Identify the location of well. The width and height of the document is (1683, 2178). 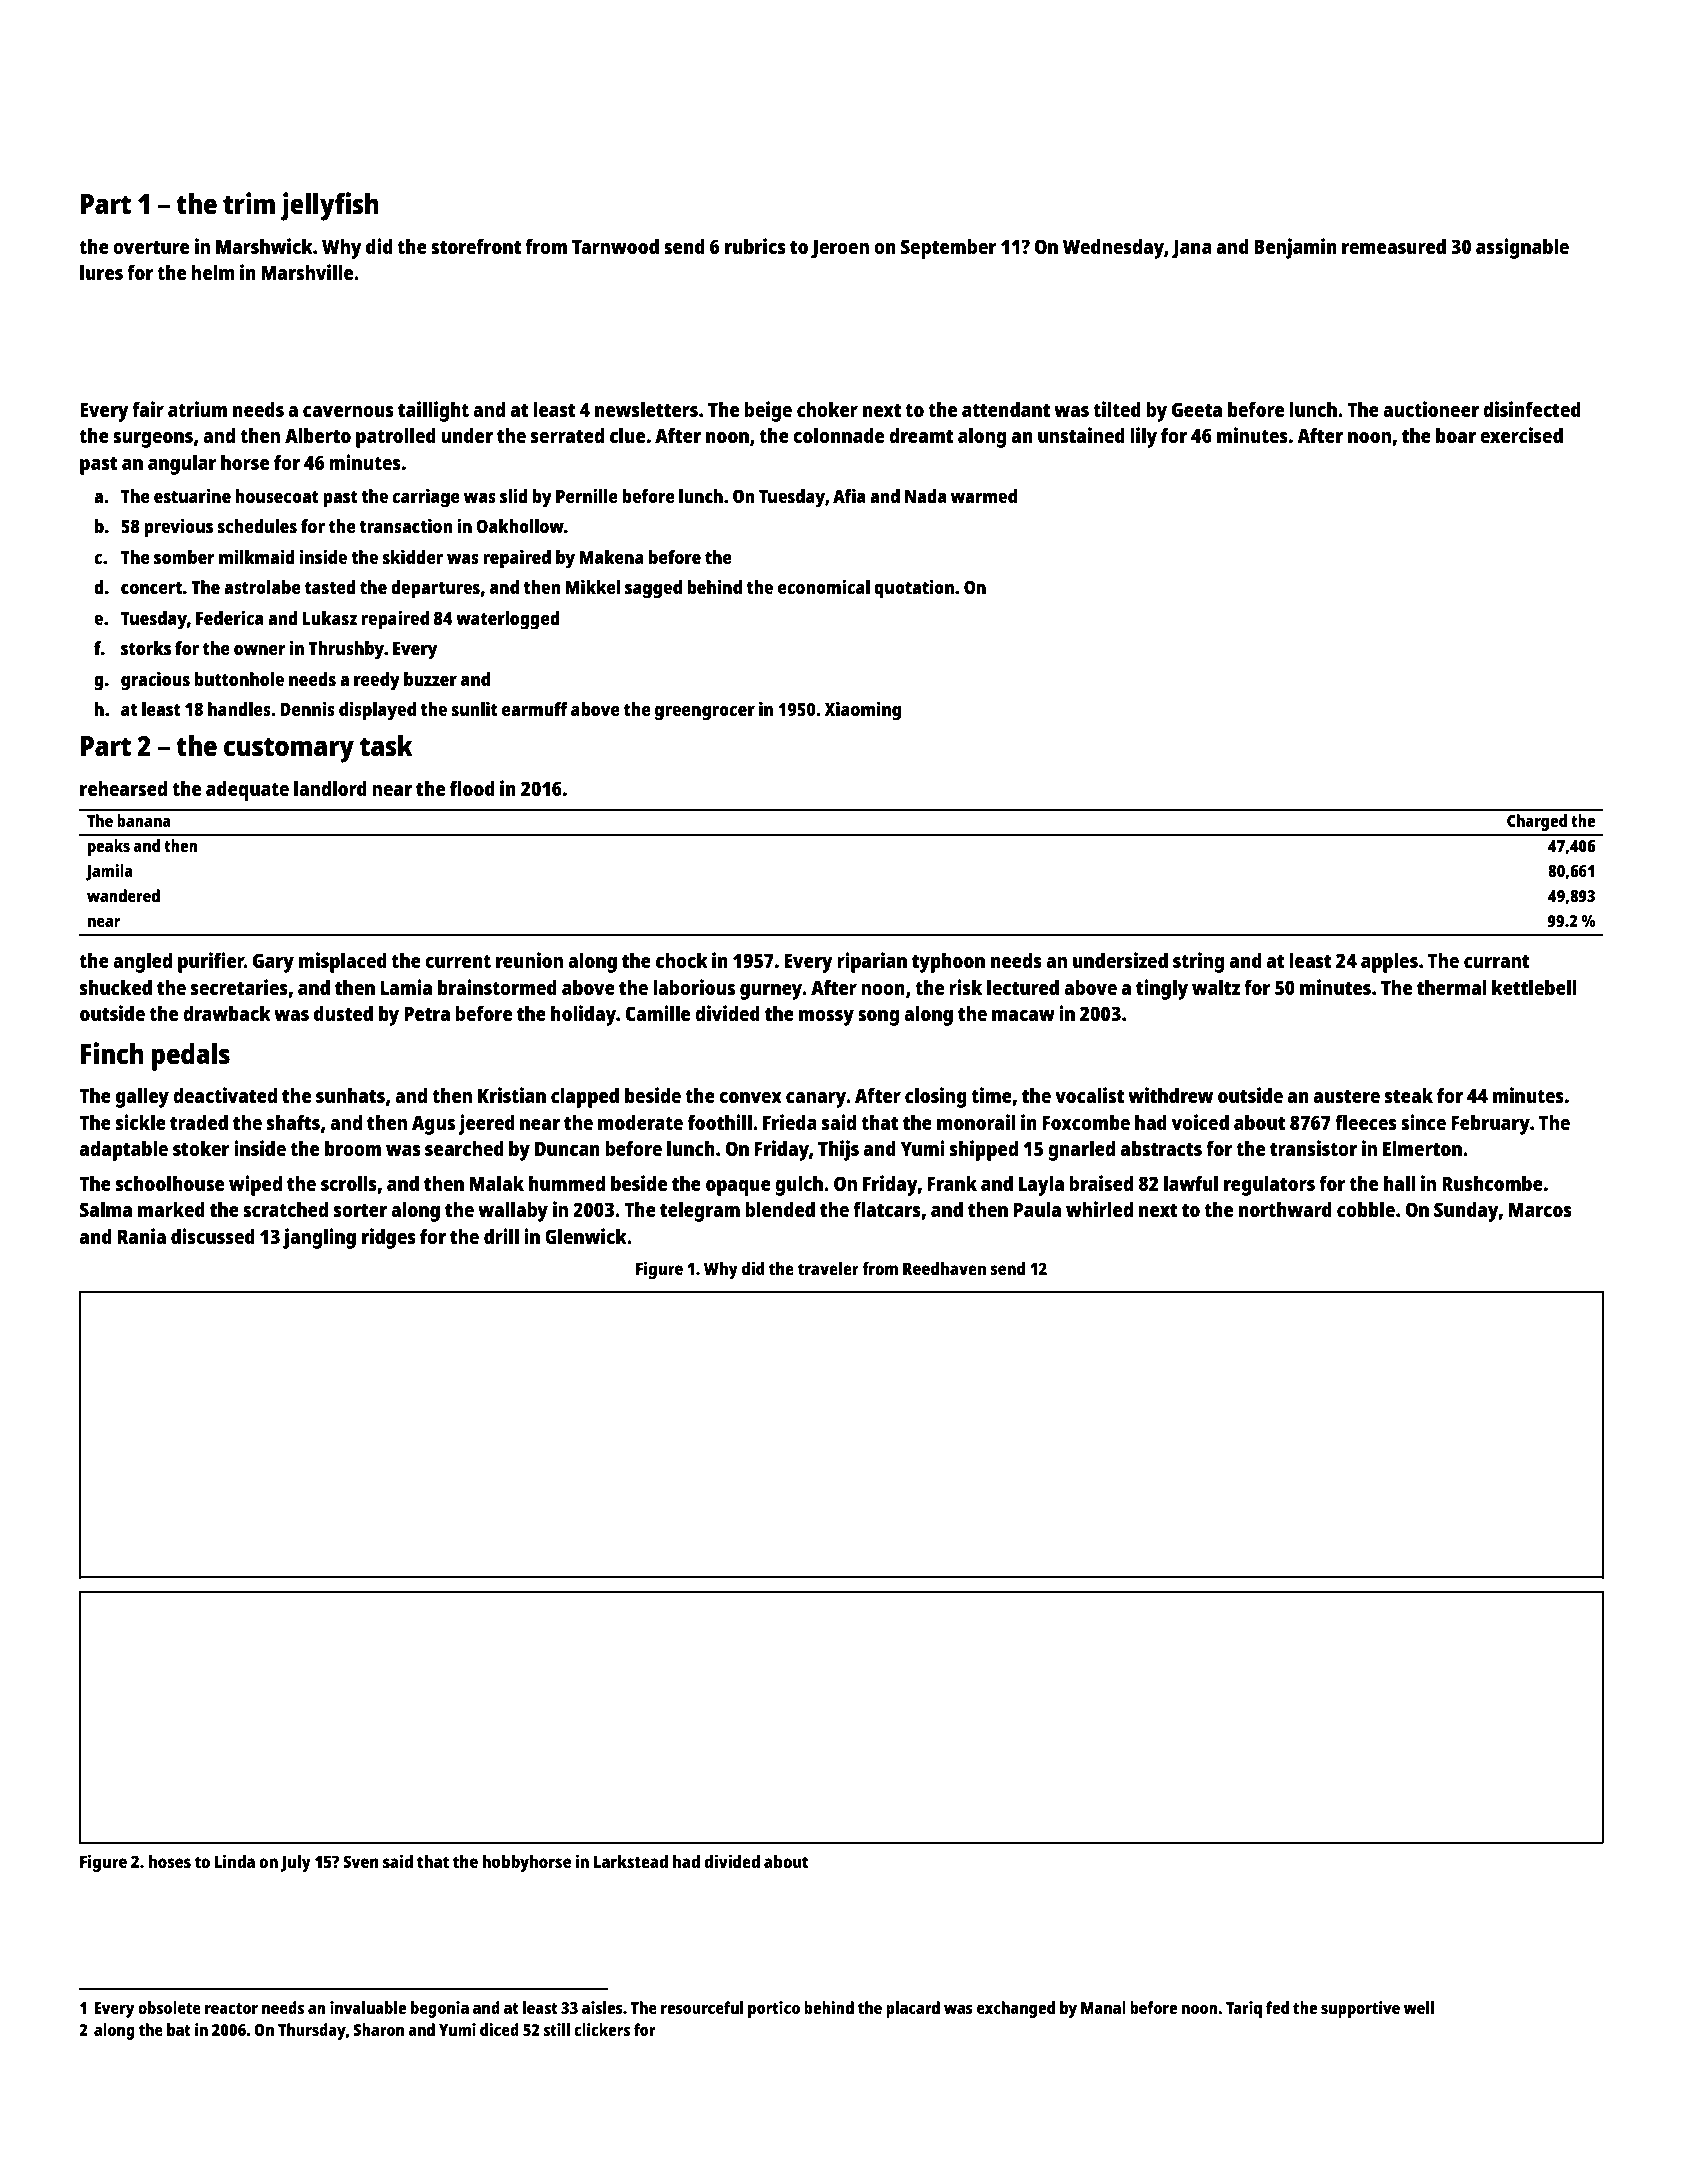
(1419, 2007).
